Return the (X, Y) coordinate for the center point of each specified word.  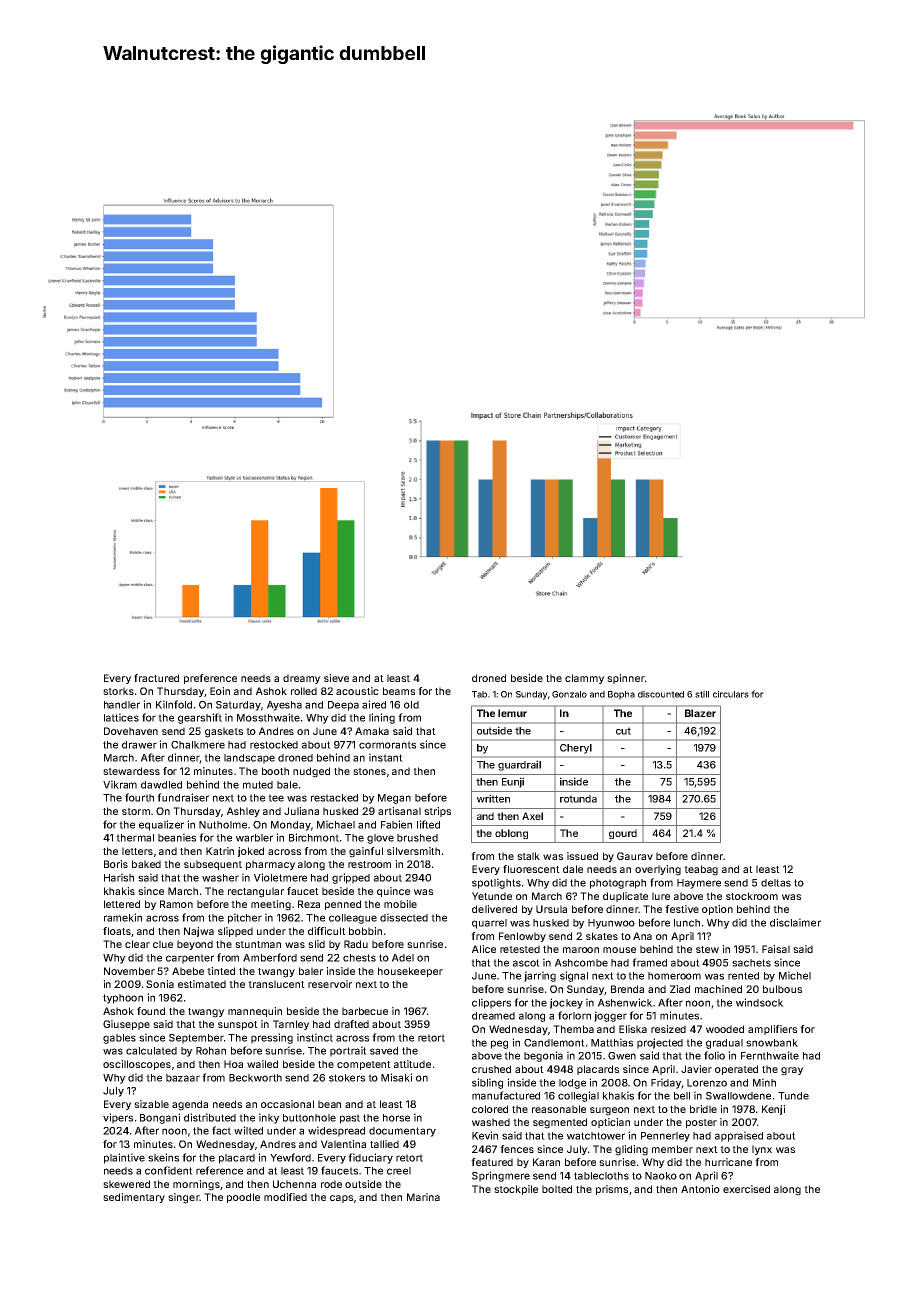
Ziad (680, 989)
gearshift (200, 718)
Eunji (513, 782)
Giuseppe (126, 1025)
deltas (776, 883)
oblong (511, 834)
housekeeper (410, 972)
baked (146, 864)
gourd (623, 834)
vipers (118, 1118)
